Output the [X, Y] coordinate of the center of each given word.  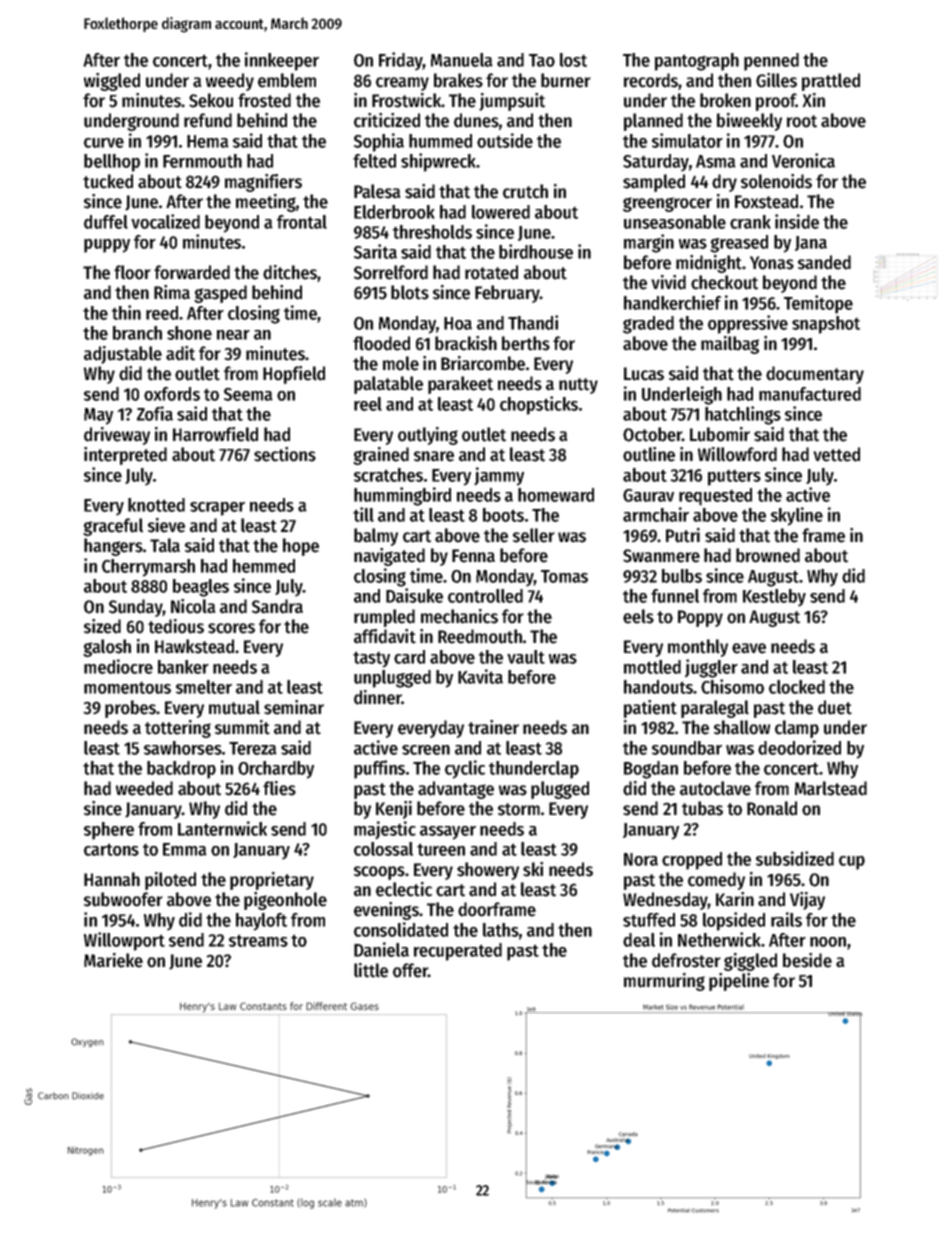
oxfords [172, 394]
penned [771, 62]
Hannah [112, 879]
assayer [448, 833]
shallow [742, 727]
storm [519, 809]
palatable [388, 385]
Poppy [700, 618]
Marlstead [831, 788]
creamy [402, 84]
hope [301, 547]
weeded [144, 788]
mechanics [459, 616]
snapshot [826, 325]
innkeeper [282, 61]
